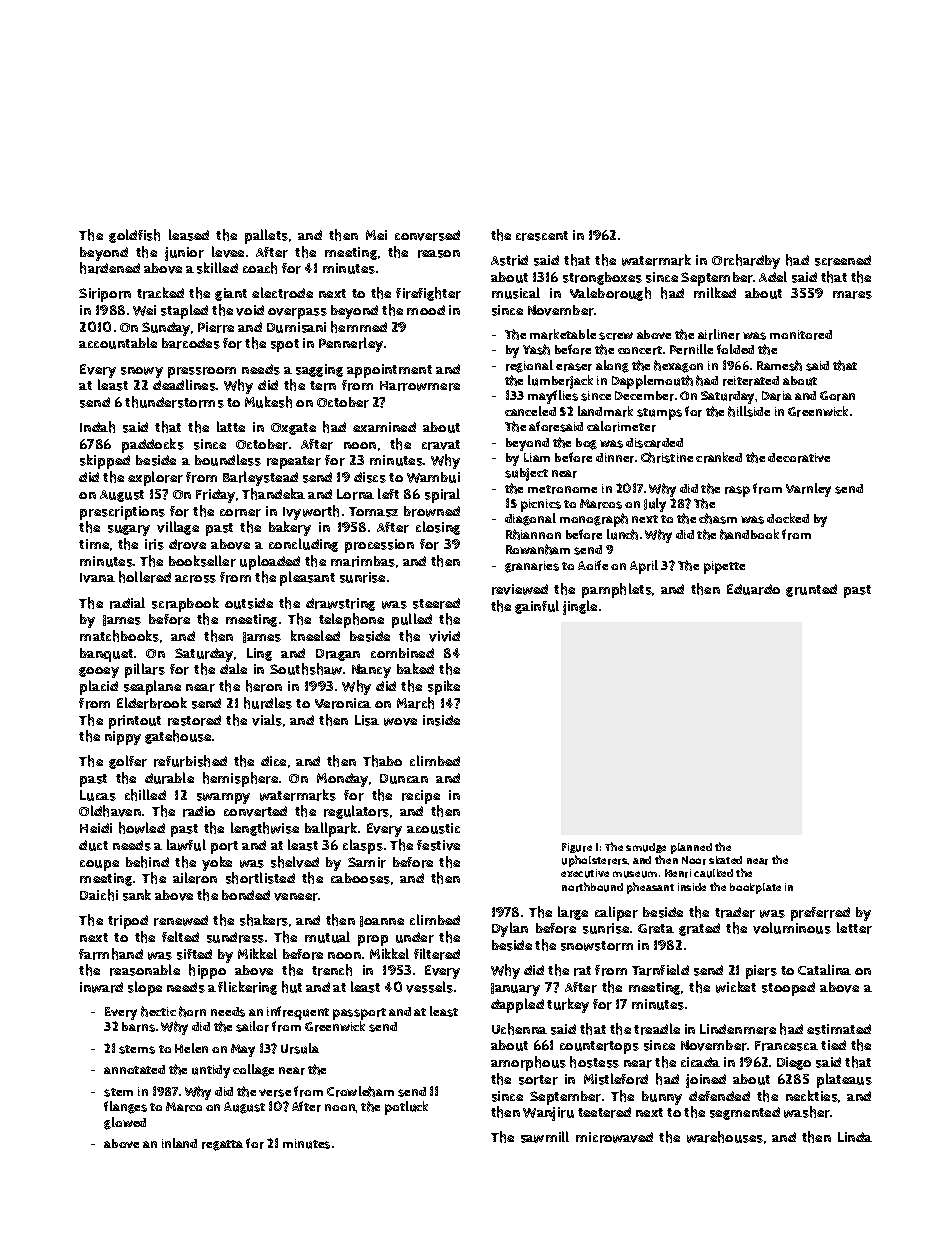 The width and height of the page is (952, 1233). What do you see at coordinates (516, 293) in the page?
I see `musical` at bounding box center [516, 293].
